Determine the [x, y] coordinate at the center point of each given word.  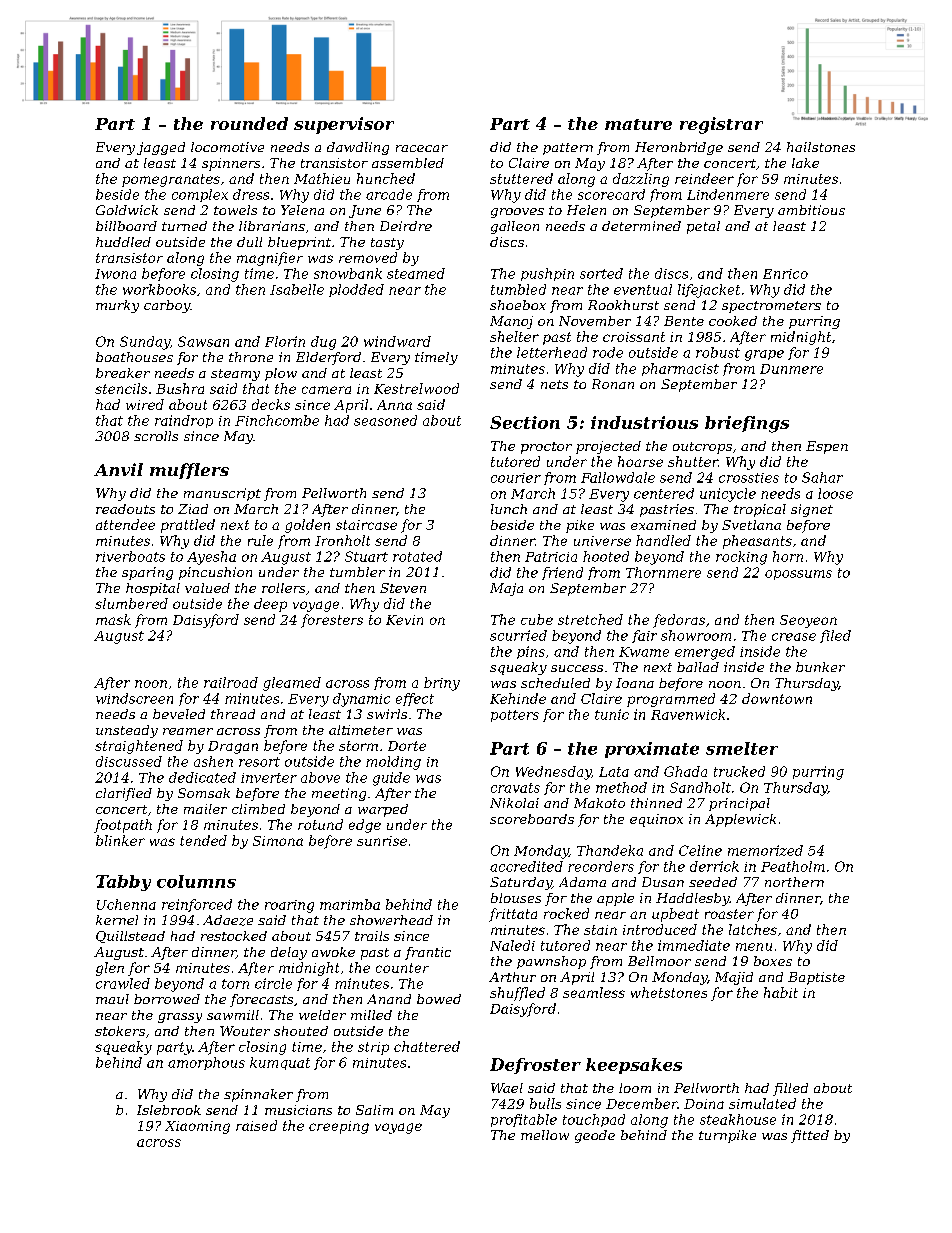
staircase [366, 525]
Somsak [204, 793]
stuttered [521, 178]
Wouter [245, 1031]
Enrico [785, 274]
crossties [749, 478]
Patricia [551, 557]
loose [835, 493]
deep [270, 605]
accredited [526, 866]
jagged [161, 148]
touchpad [594, 1120]
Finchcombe [277, 420]
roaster [729, 914]
